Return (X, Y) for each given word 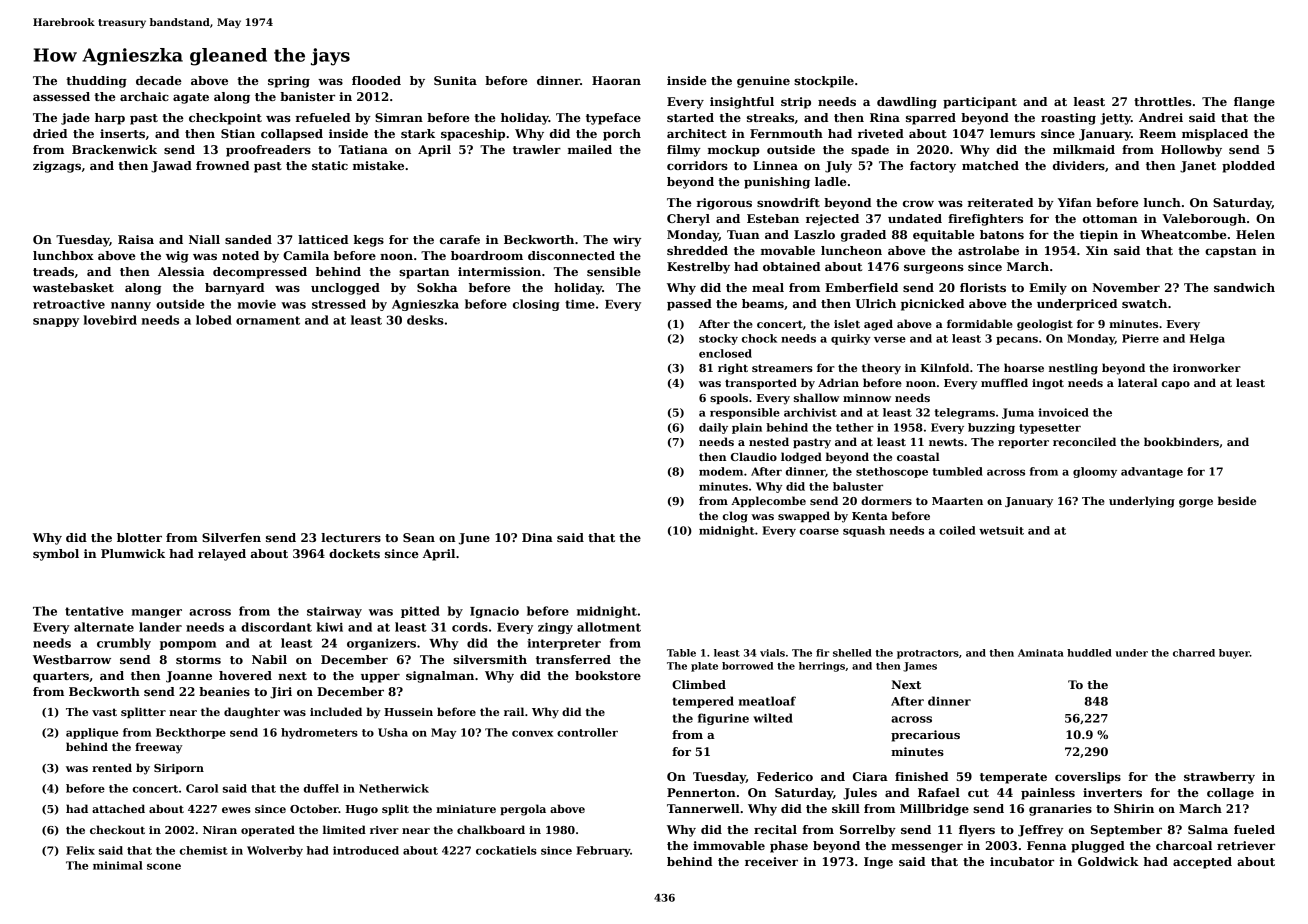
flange (1254, 103)
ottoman (1110, 219)
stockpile (824, 82)
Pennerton (701, 792)
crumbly (124, 644)
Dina (537, 537)
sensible (614, 271)
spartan (424, 273)
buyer (1234, 654)
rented (112, 767)
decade (159, 80)
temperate (1013, 778)
